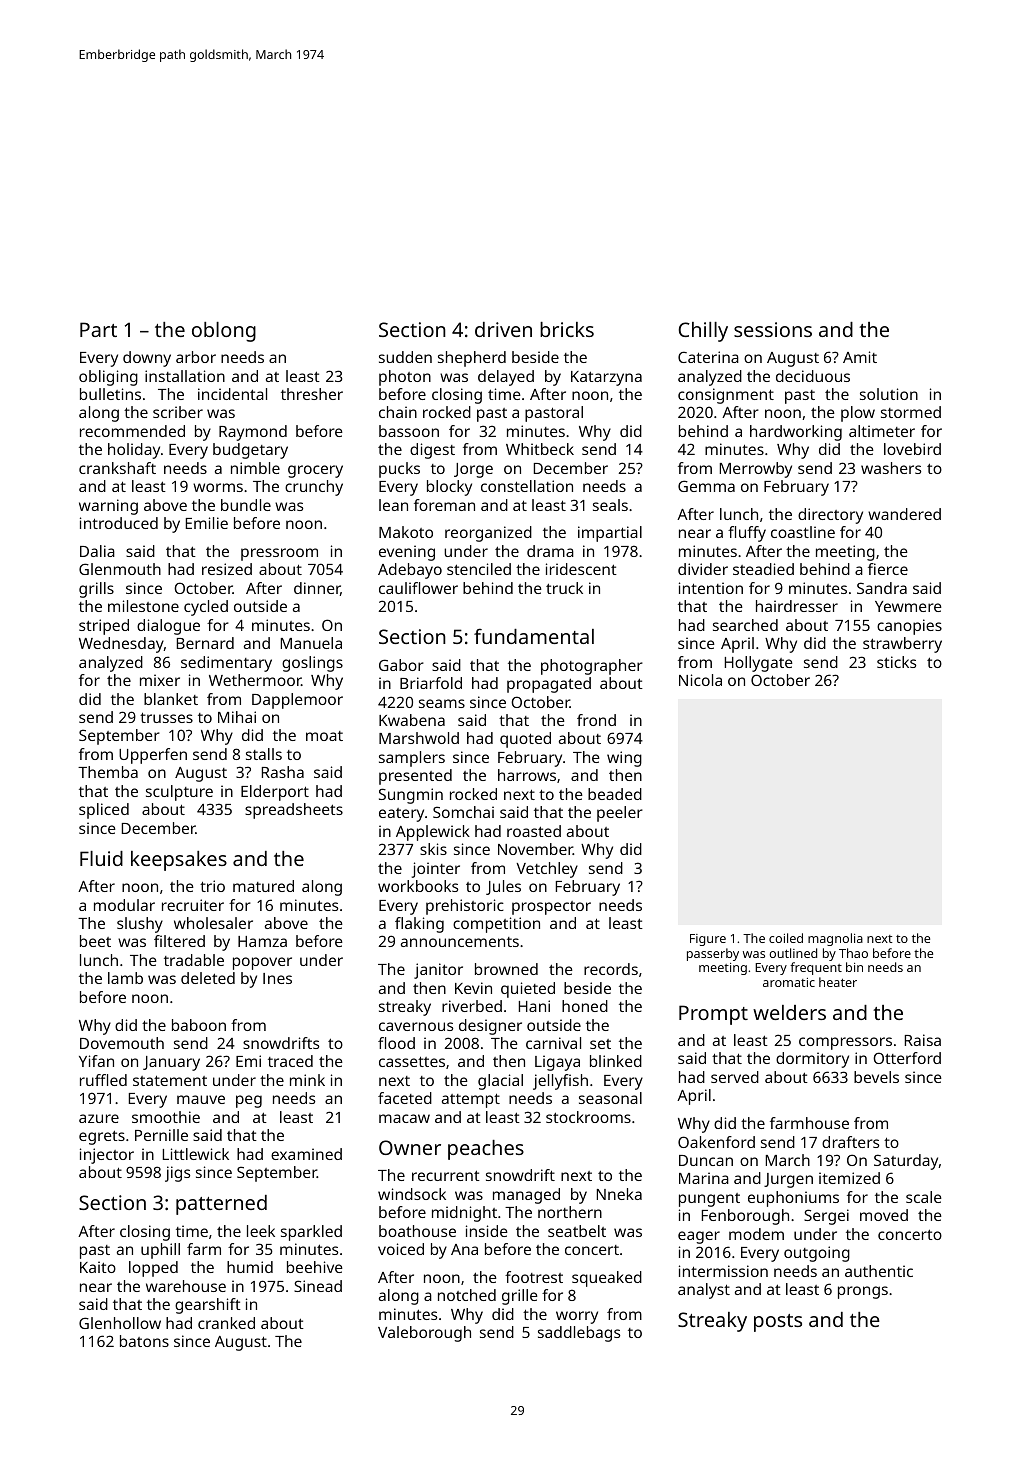 Image resolution: width=1021 pixels, height=1478 pixels. Describe the element at coordinates (479, 569) in the screenshot. I see `stenciled` at that location.
